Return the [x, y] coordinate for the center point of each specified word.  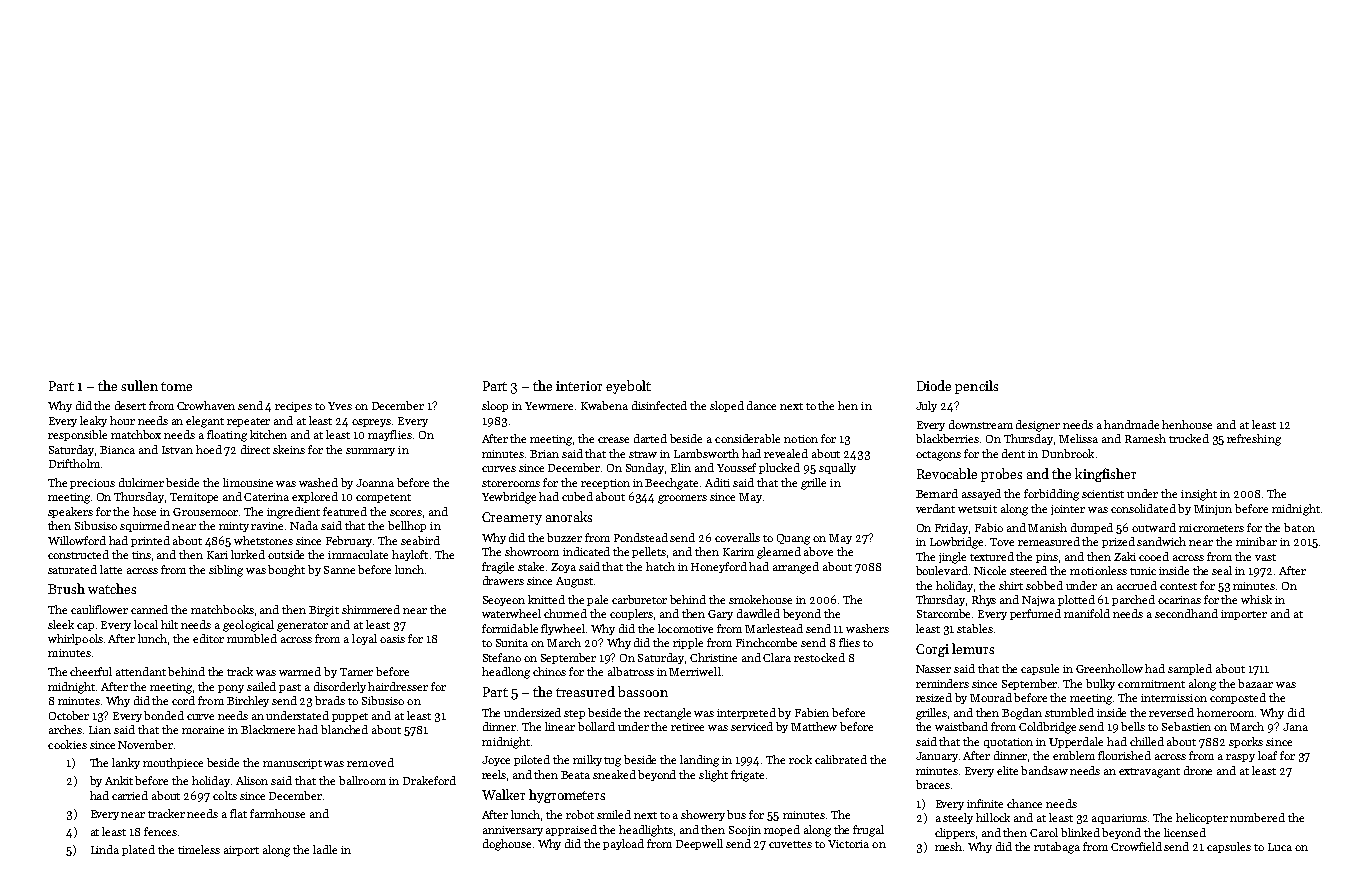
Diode [934, 385]
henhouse [1187, 424]
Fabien [812, 712]
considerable [747, 438]
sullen [139, 385]
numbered [1257, 817]
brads [330, 700]
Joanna [375, 483]
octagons [938, 456]
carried [130, 795]
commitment [1151, 684]
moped [782, 830]
